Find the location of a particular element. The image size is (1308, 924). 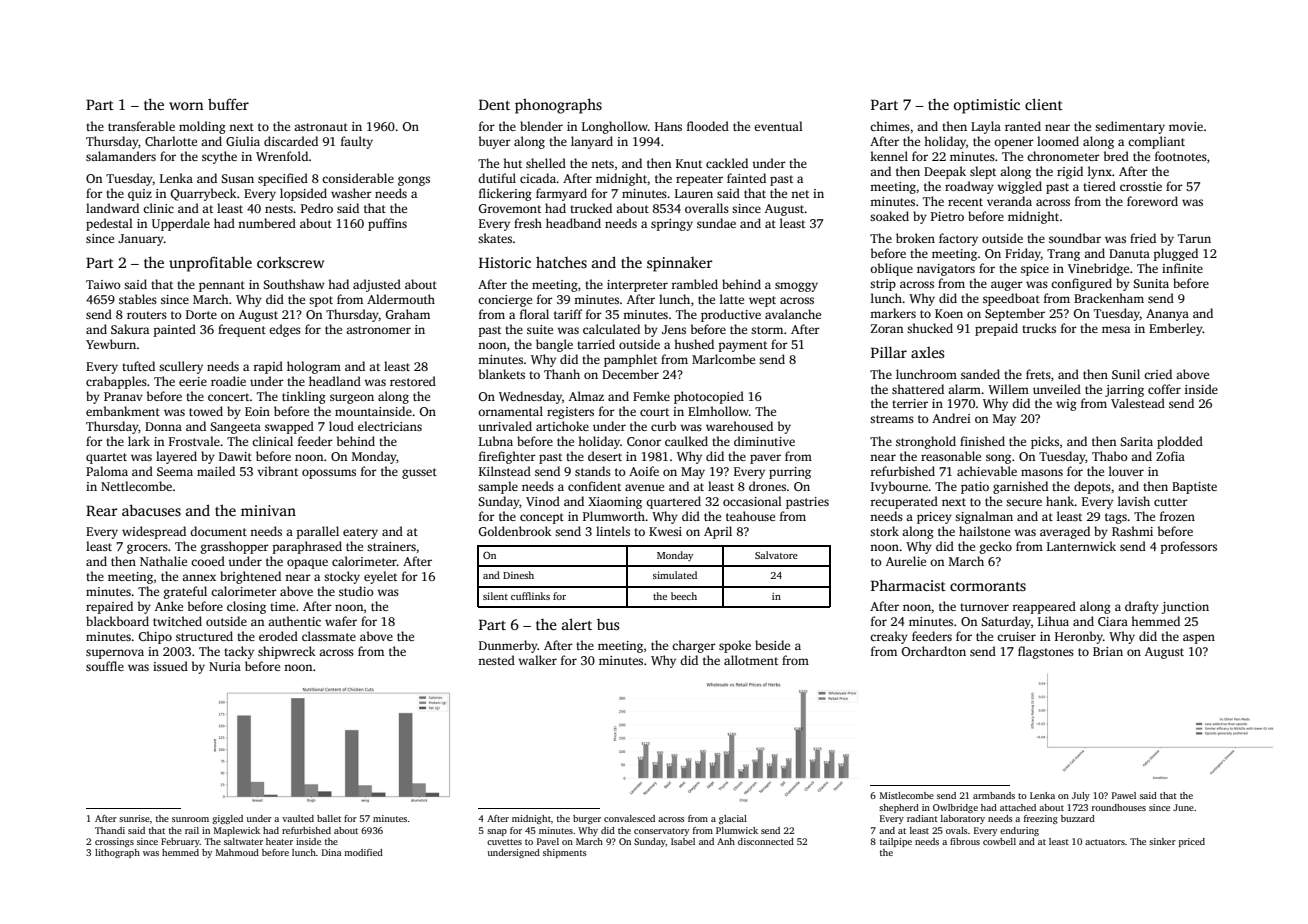

Rear is located at coordinates (101, 510).
